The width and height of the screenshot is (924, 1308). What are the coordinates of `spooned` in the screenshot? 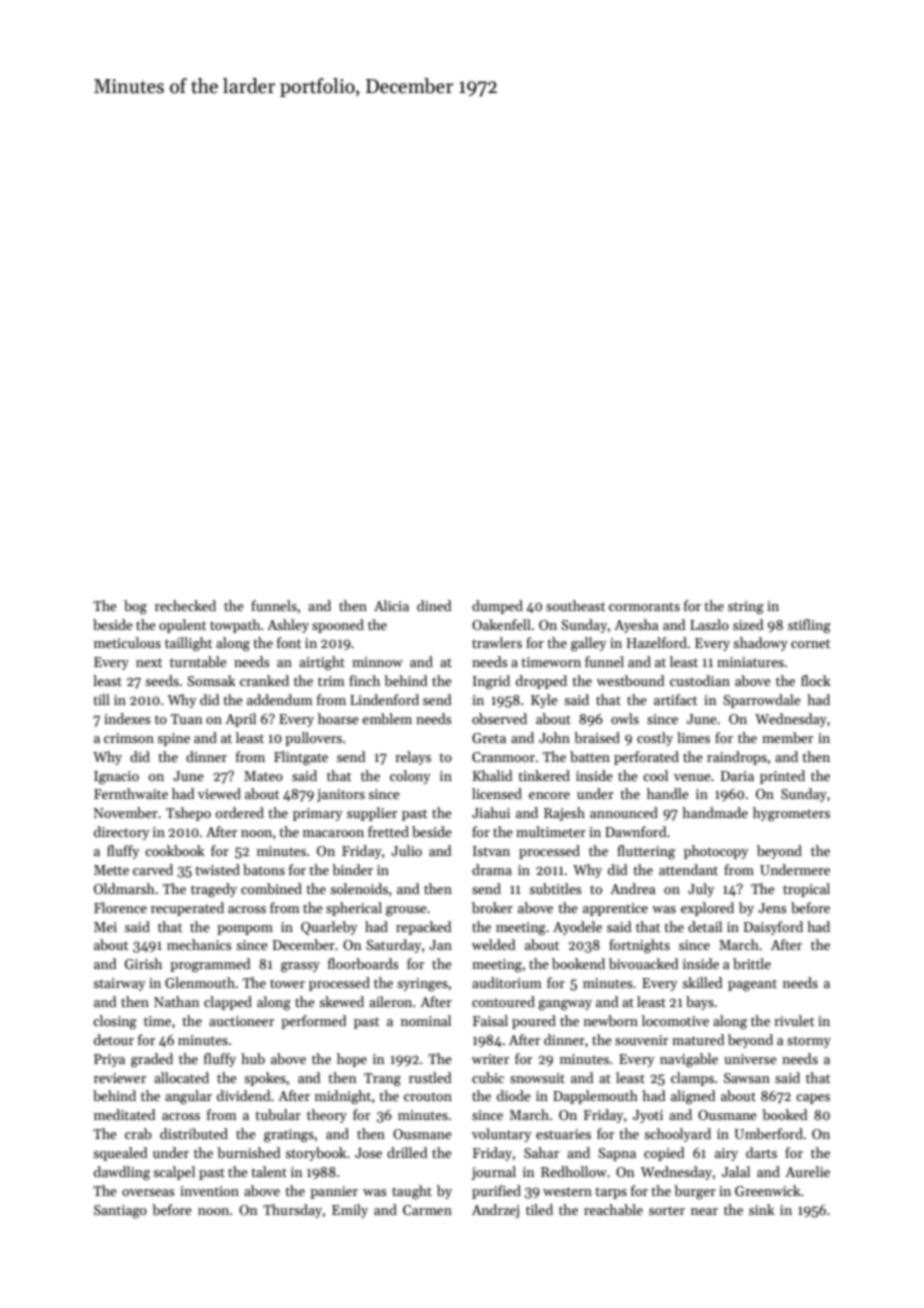 It's located at (338, 626).
